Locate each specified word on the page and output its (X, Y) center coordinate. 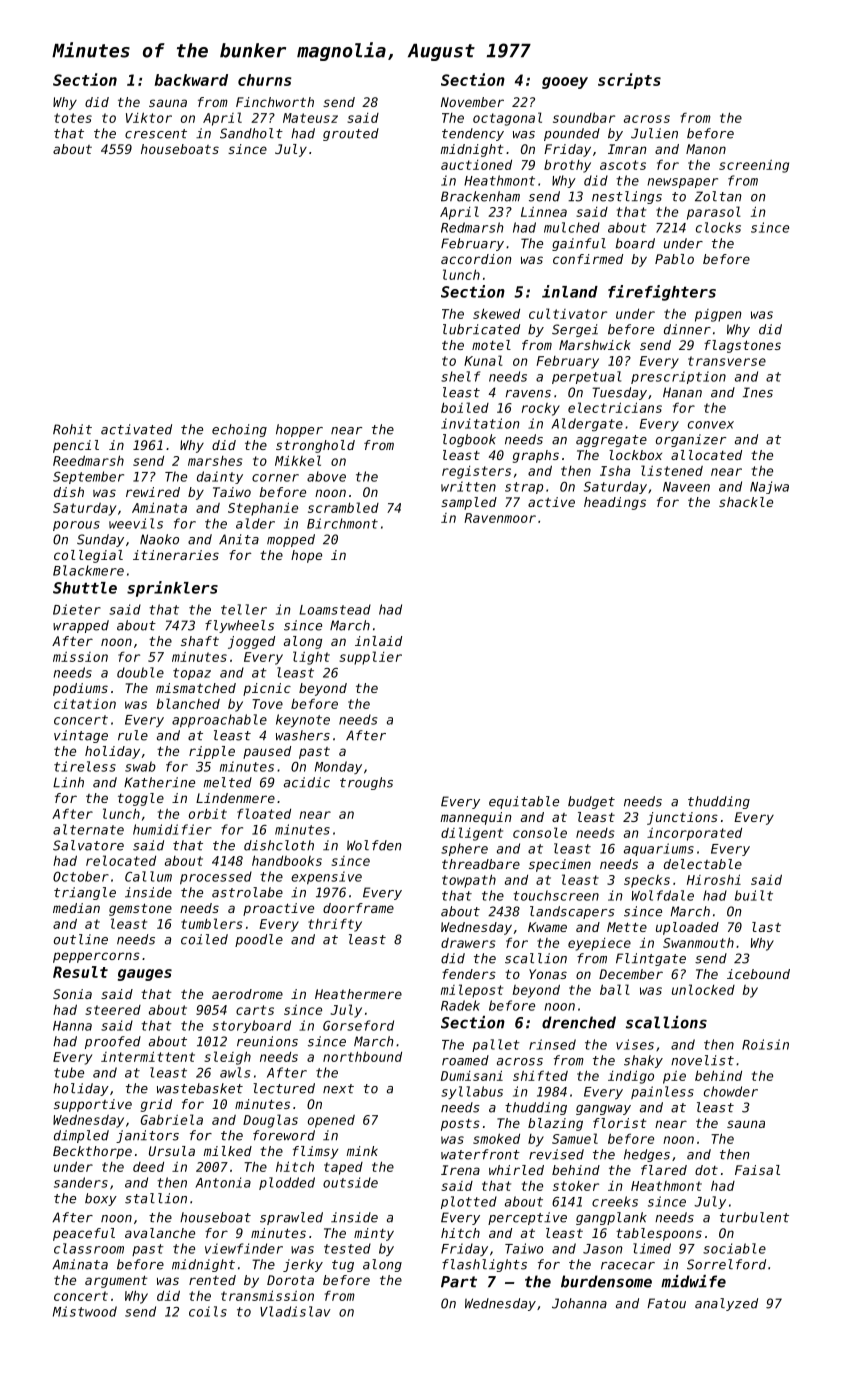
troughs (366, 783)
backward (191, 80)
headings (615, 503)
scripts (629, 81)
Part (459, 1282)
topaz (192, 674)
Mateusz (310, 118)
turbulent (754, 1217)
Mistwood (85, 1311)
